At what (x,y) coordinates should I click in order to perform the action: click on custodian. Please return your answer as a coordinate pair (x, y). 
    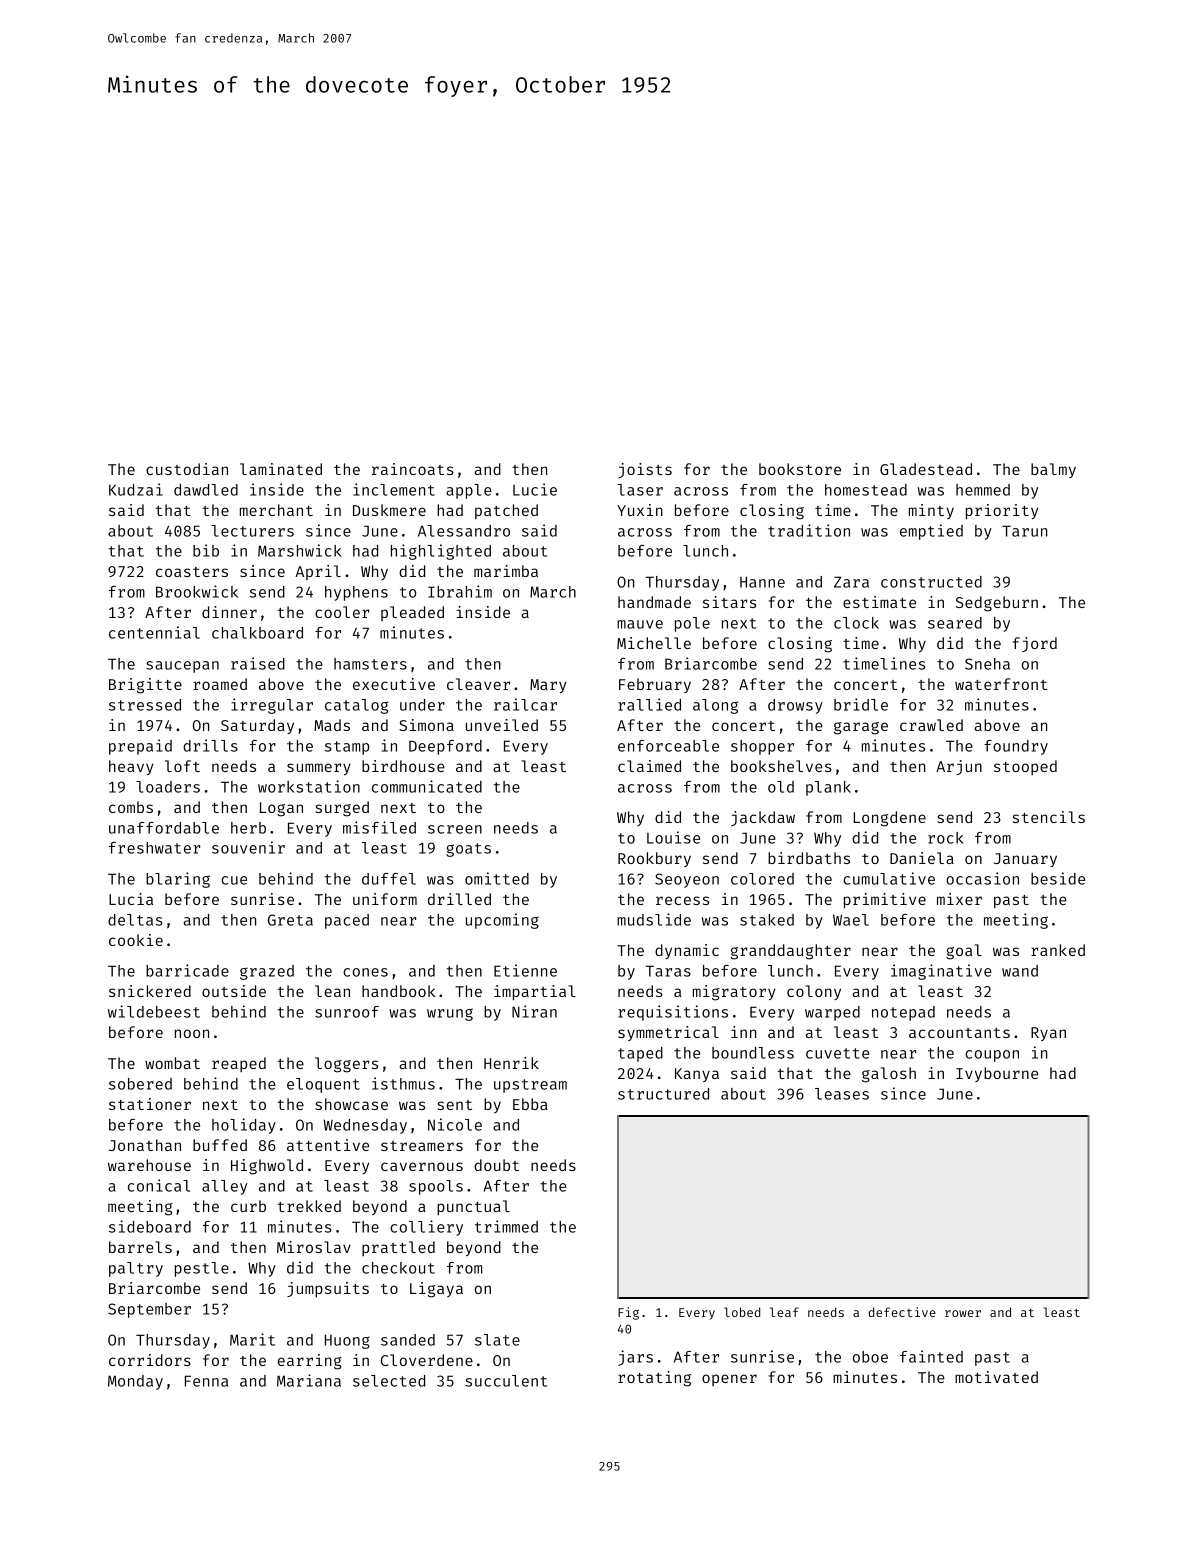
    Looking at the image, I should click on (187, 469).
